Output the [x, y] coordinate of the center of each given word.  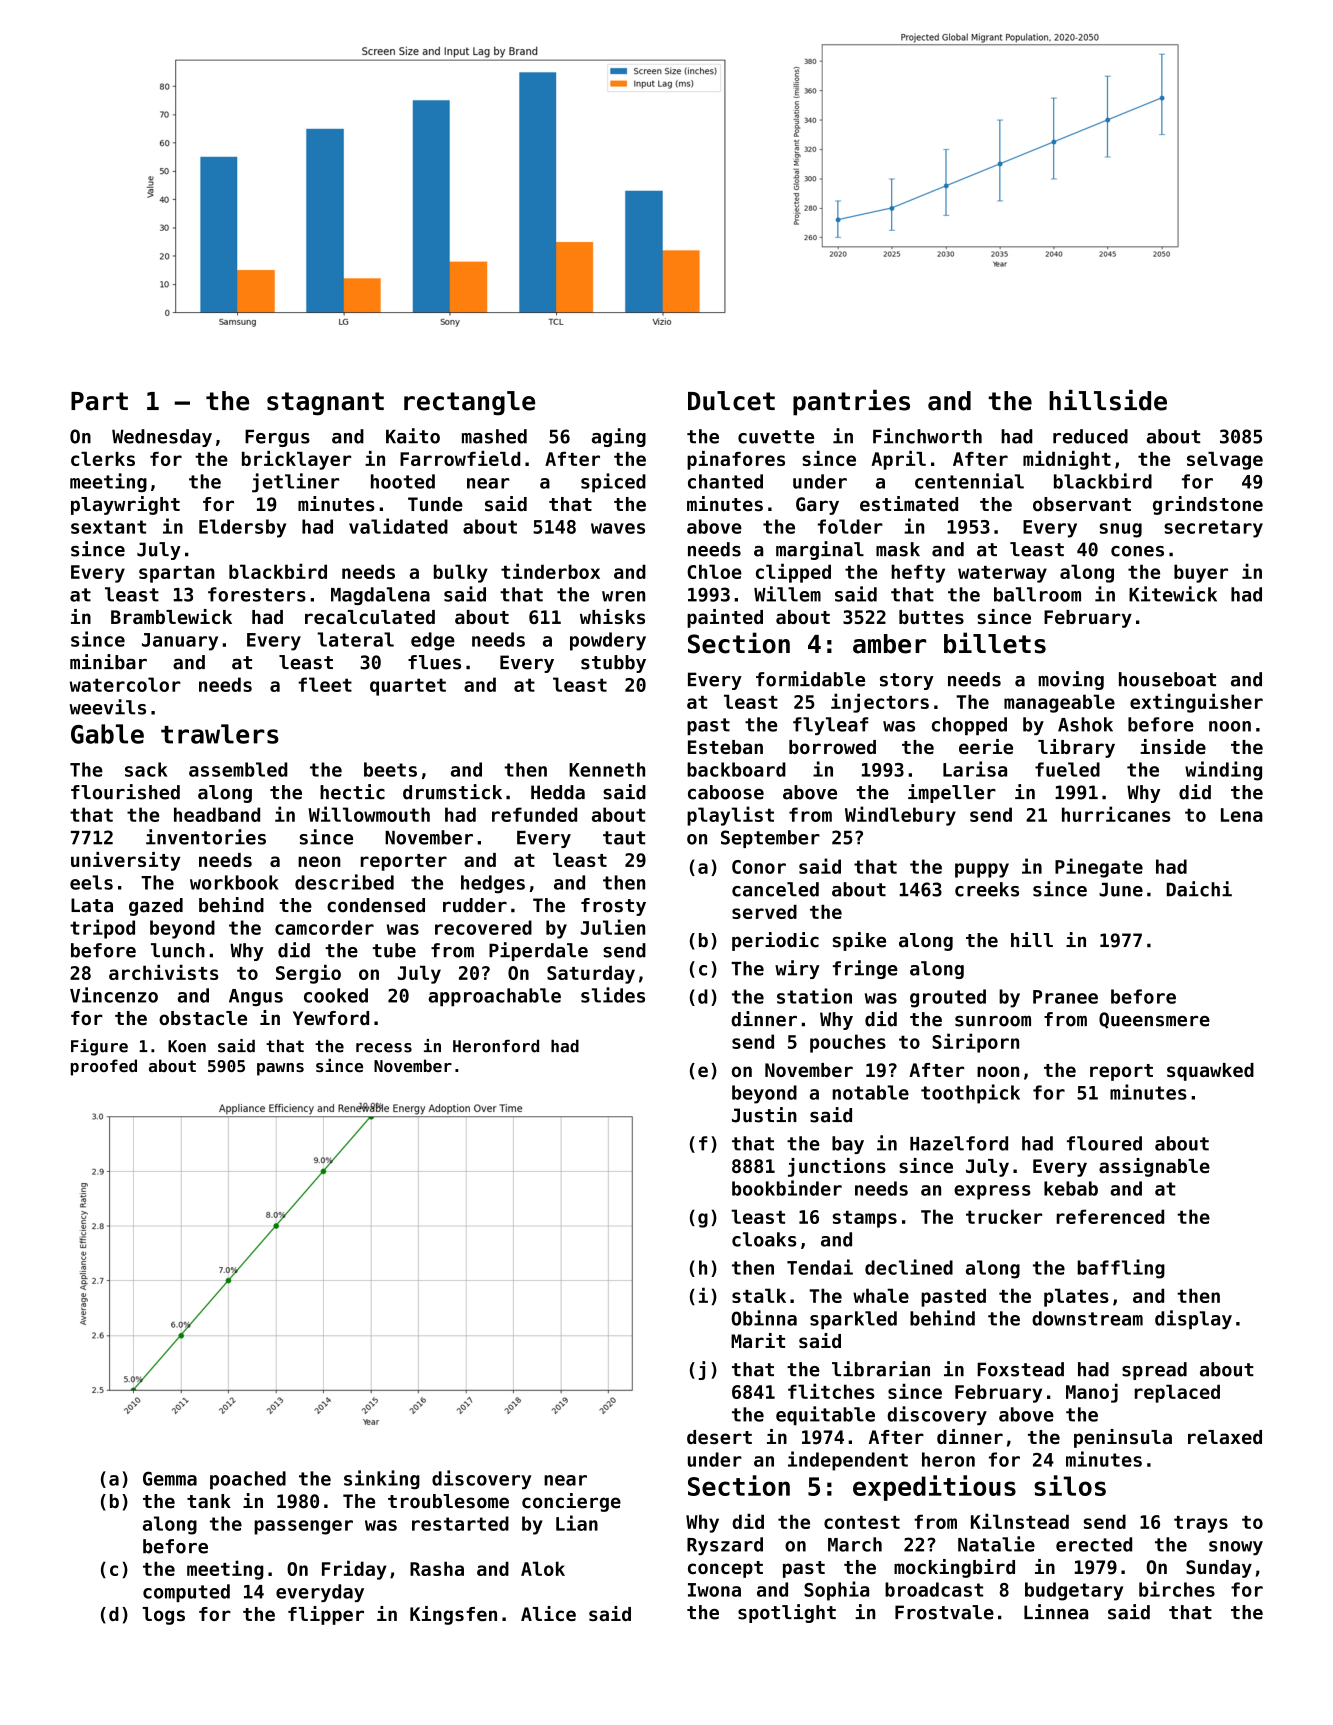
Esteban [725, 747]
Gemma [170, 1478]
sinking [382, 1480]
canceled [775, 889]
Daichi [1199, 889]
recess [384, 1048]
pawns [280, 1069]
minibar [108, 662]
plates [1076, 1297]
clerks [103, 459]
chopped [969, 726]
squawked [1210, 1072]
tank [209, 1501]
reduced [1090, 436]
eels [91, 882]
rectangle [469, 403]
